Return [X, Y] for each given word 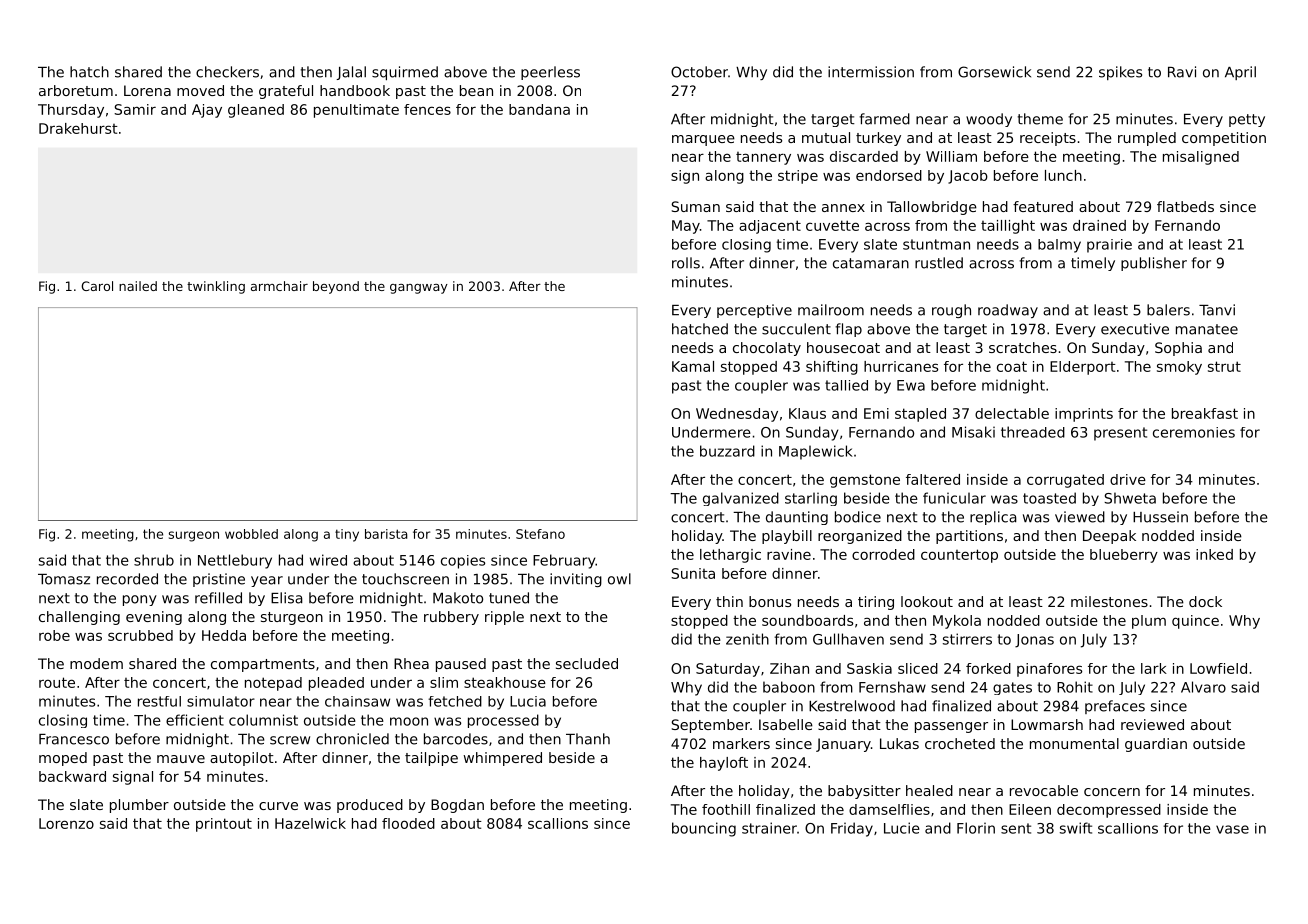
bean [476, 90]
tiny [347, 535]
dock [1205, 601]
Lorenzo [66, 823]
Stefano [540, 534]
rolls [686, 263]
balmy [1059, 246]
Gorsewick [994, 72]
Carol [97, 286]
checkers [227, 72]
